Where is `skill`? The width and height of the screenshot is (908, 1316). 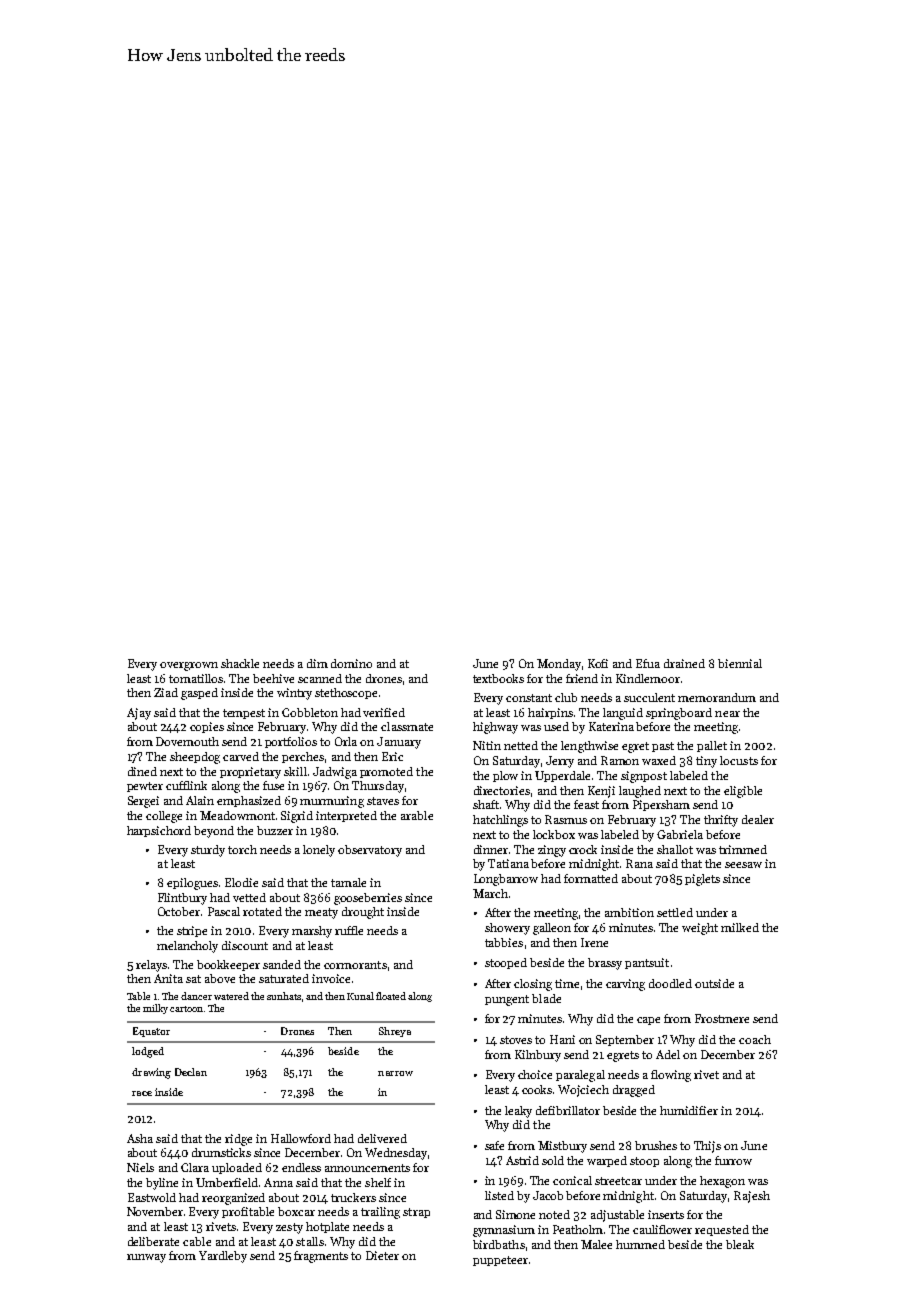 skill is located at coordinates (295, 771).
